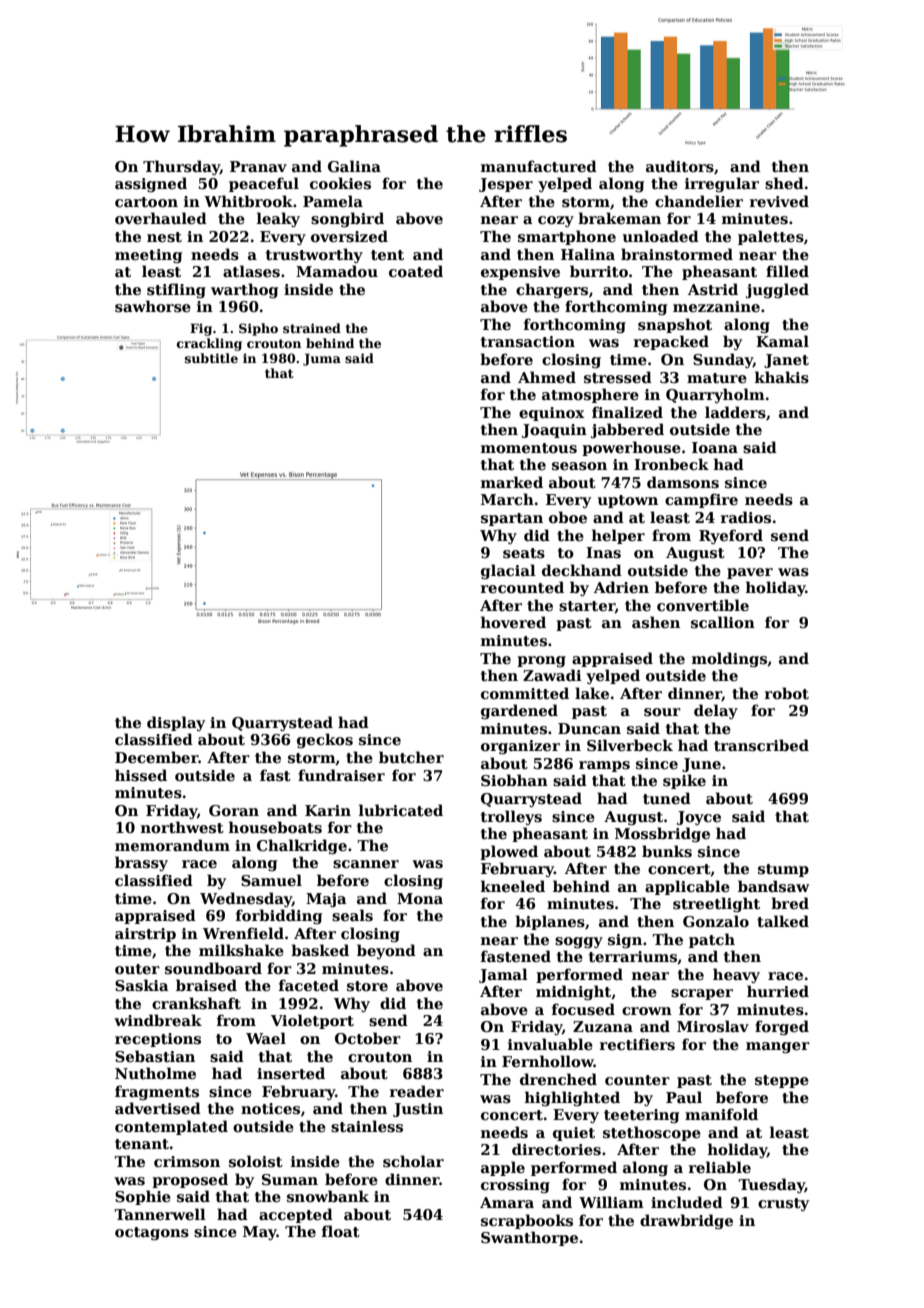 This screenshot has width=924, height=1308. Describe the element at coordinates (550, 1044) in the screenshot. I see `invaluable` at that location.
